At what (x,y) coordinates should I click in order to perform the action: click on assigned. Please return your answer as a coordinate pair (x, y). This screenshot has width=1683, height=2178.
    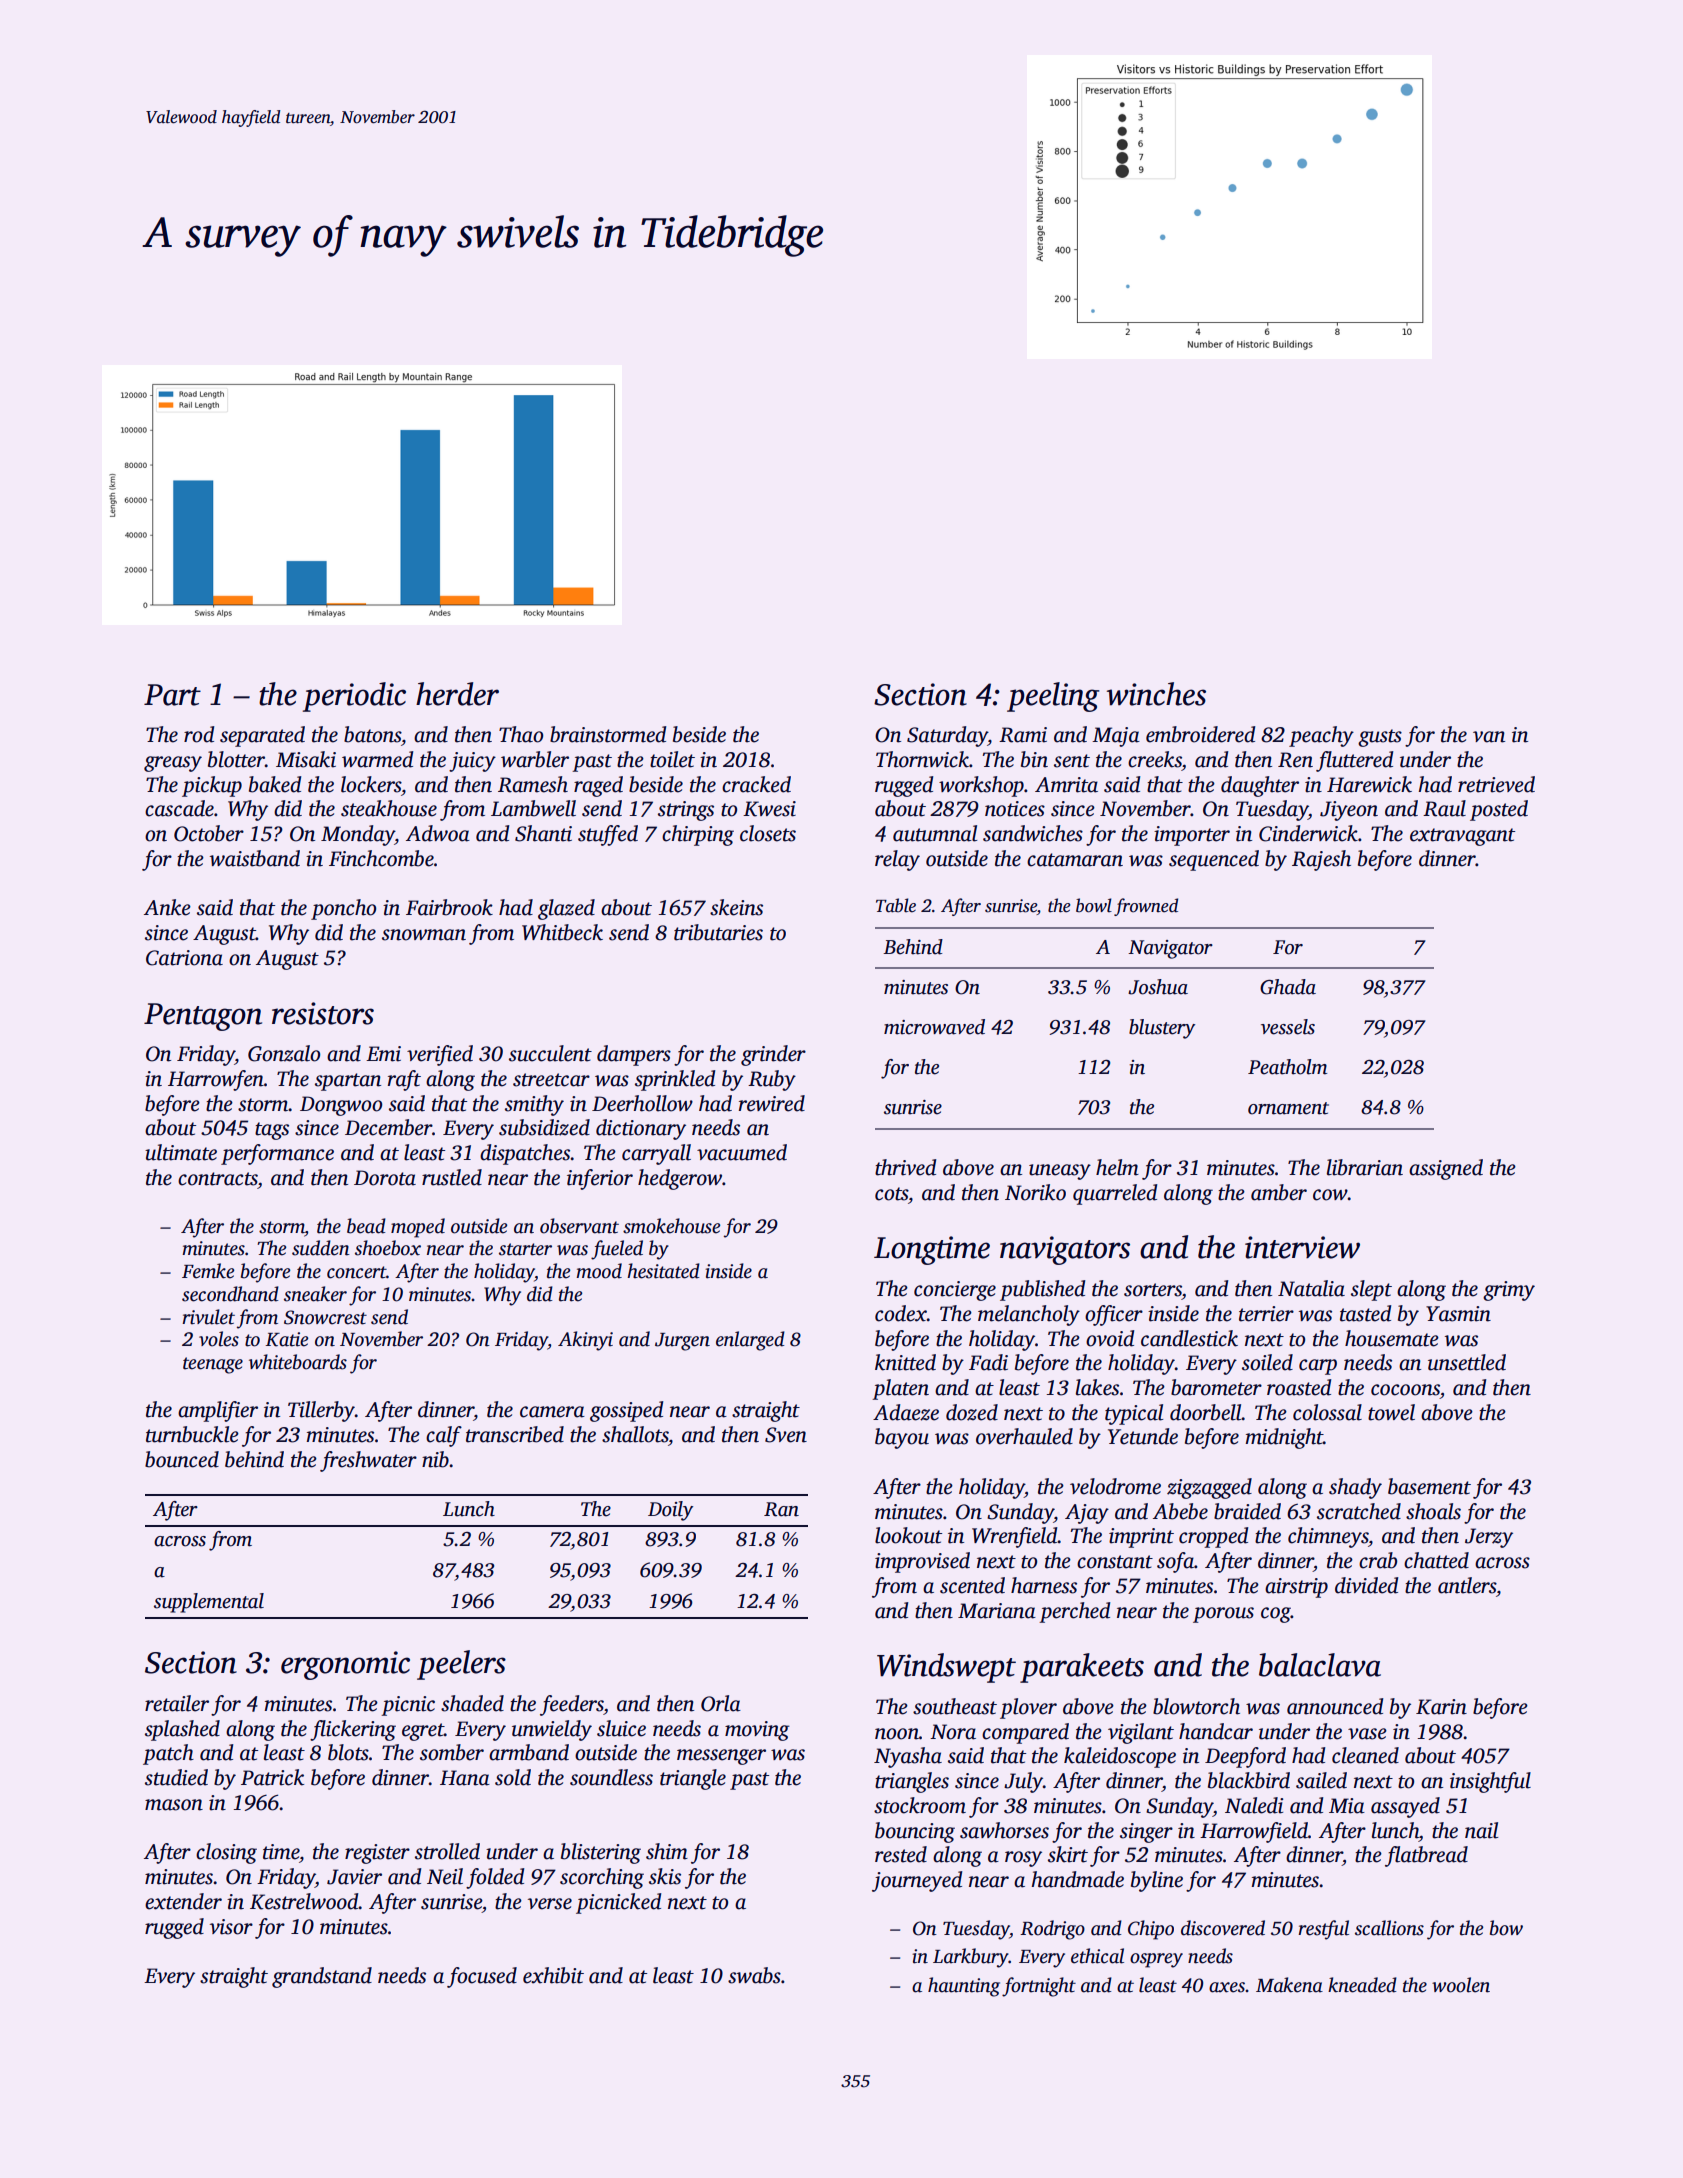
    Looking at the image, I should click on (1446, 1169).
